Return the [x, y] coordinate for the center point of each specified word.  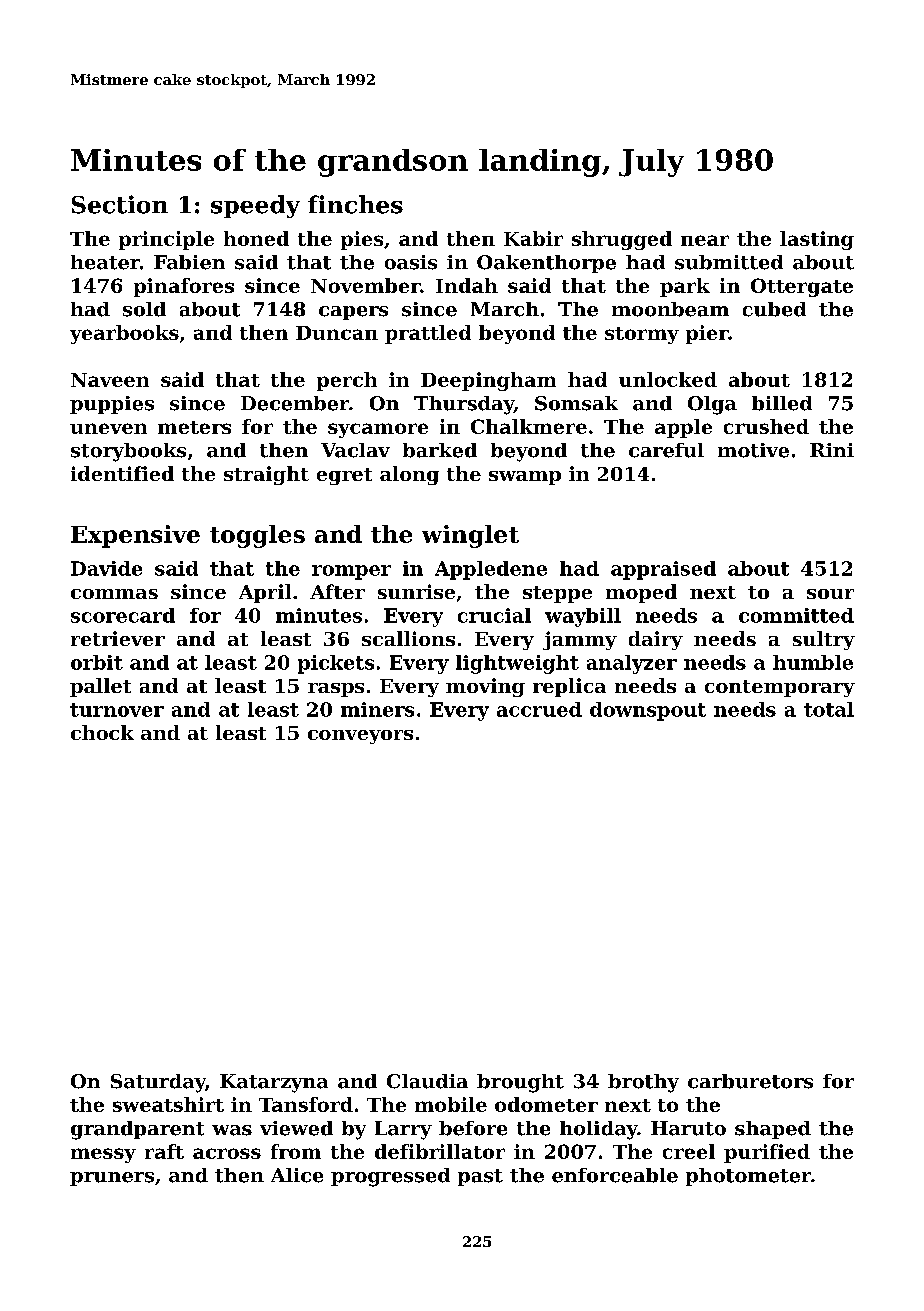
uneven [108, 428]
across [227, 1153]
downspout [648, 711]
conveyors [360, 737]
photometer [748, 1177]
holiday [599, 1130]
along [409, 475]
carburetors [750, 1081]
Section [120, 204]
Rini [832, 450]
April [265, 593]
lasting [817, 240]
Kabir [533, 238]
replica [569, 687]
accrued [539, 709]
